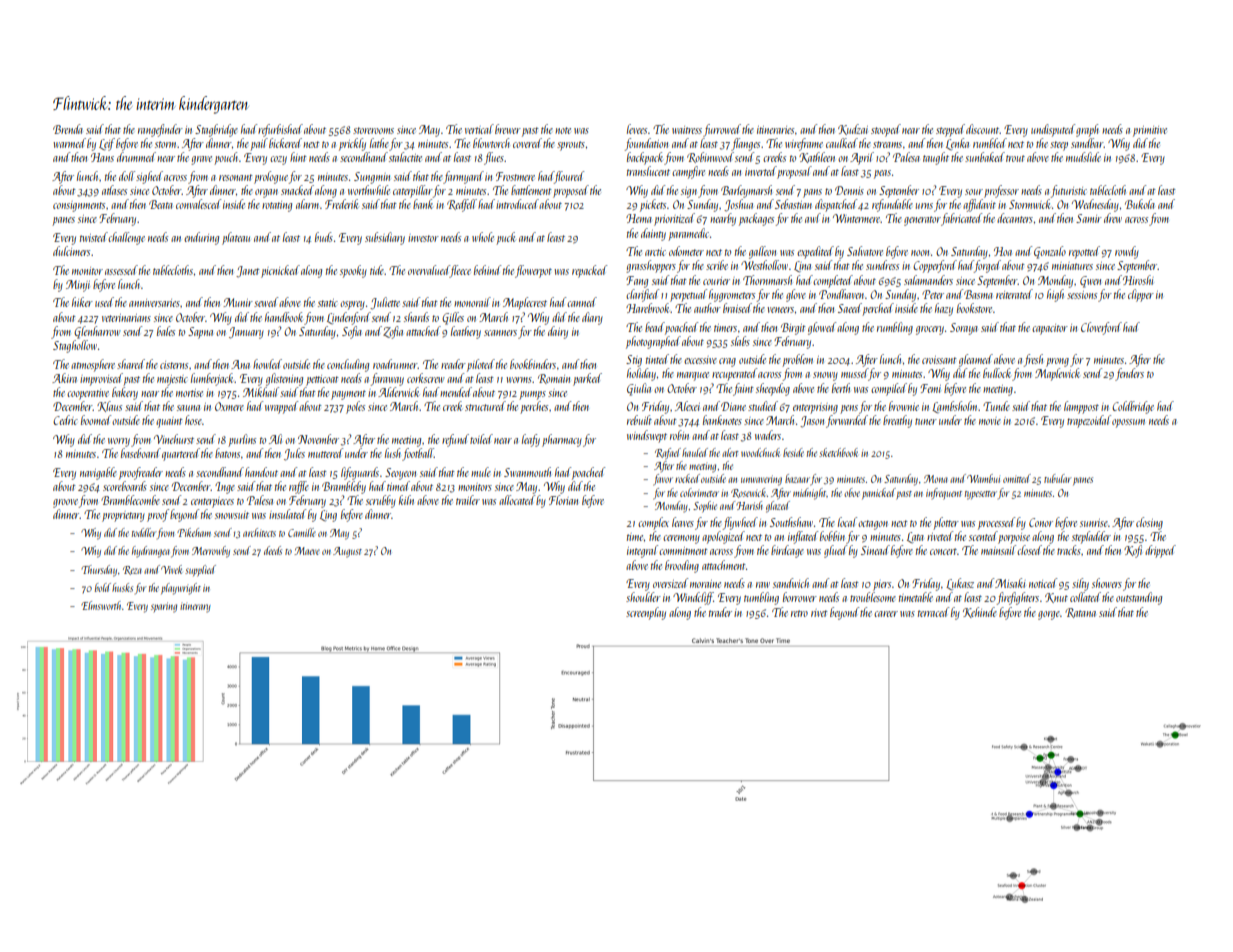 The width and height of the screenshot is (1233, 952). Describe the element at coordinates (1127, 252) in the screenshot. I see `rowdy` at that location.
